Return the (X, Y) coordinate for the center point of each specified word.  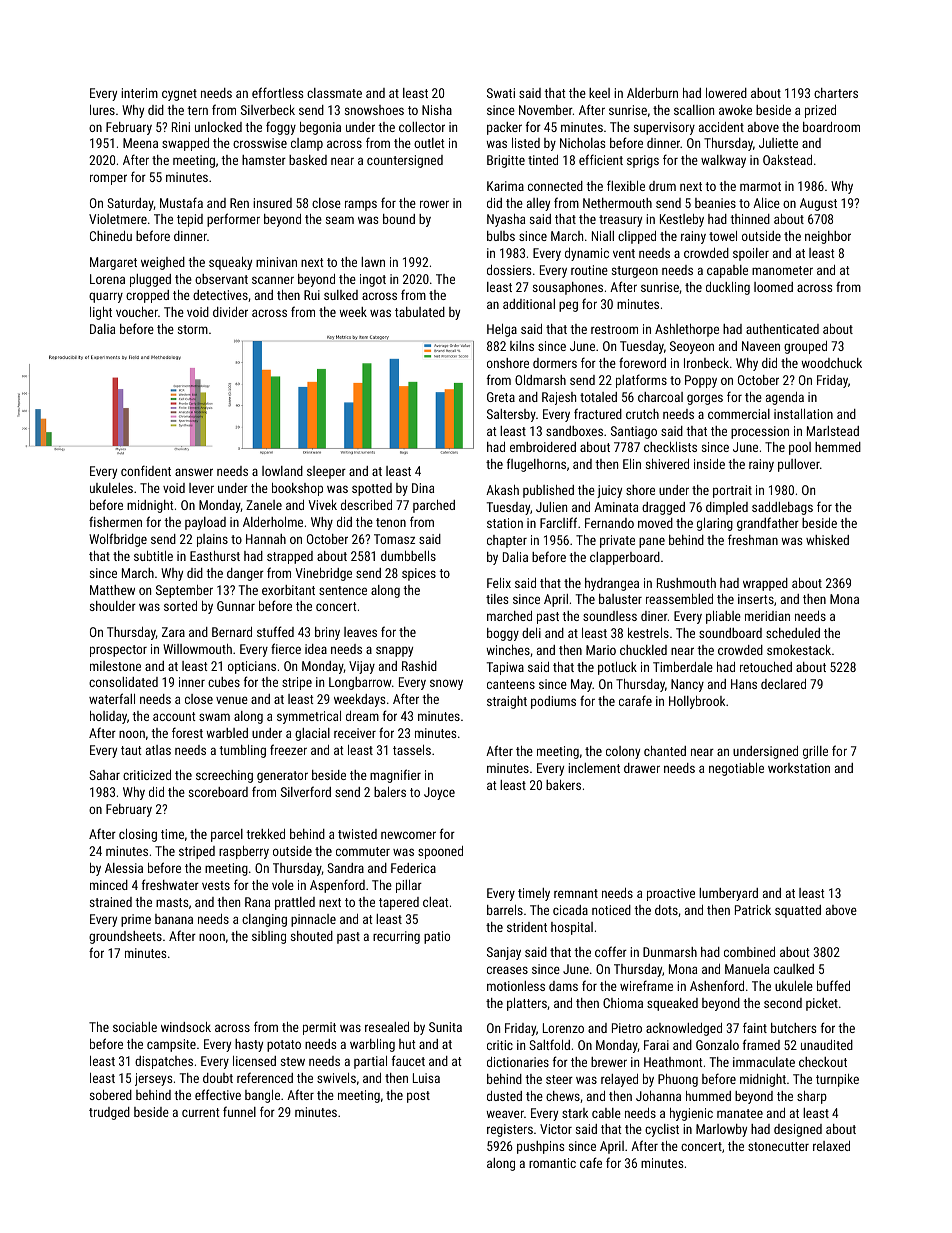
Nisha (437, 110)
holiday (108, 717)
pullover (799, 465)
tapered (399, 903)
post (418, 1097)
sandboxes (574, 431)
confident (146, 470)
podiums (553, 702)
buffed (833, 985)
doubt (218, 1078)
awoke (735, 110)
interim (139, 93)
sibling (269, 937)
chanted (665, 751)
